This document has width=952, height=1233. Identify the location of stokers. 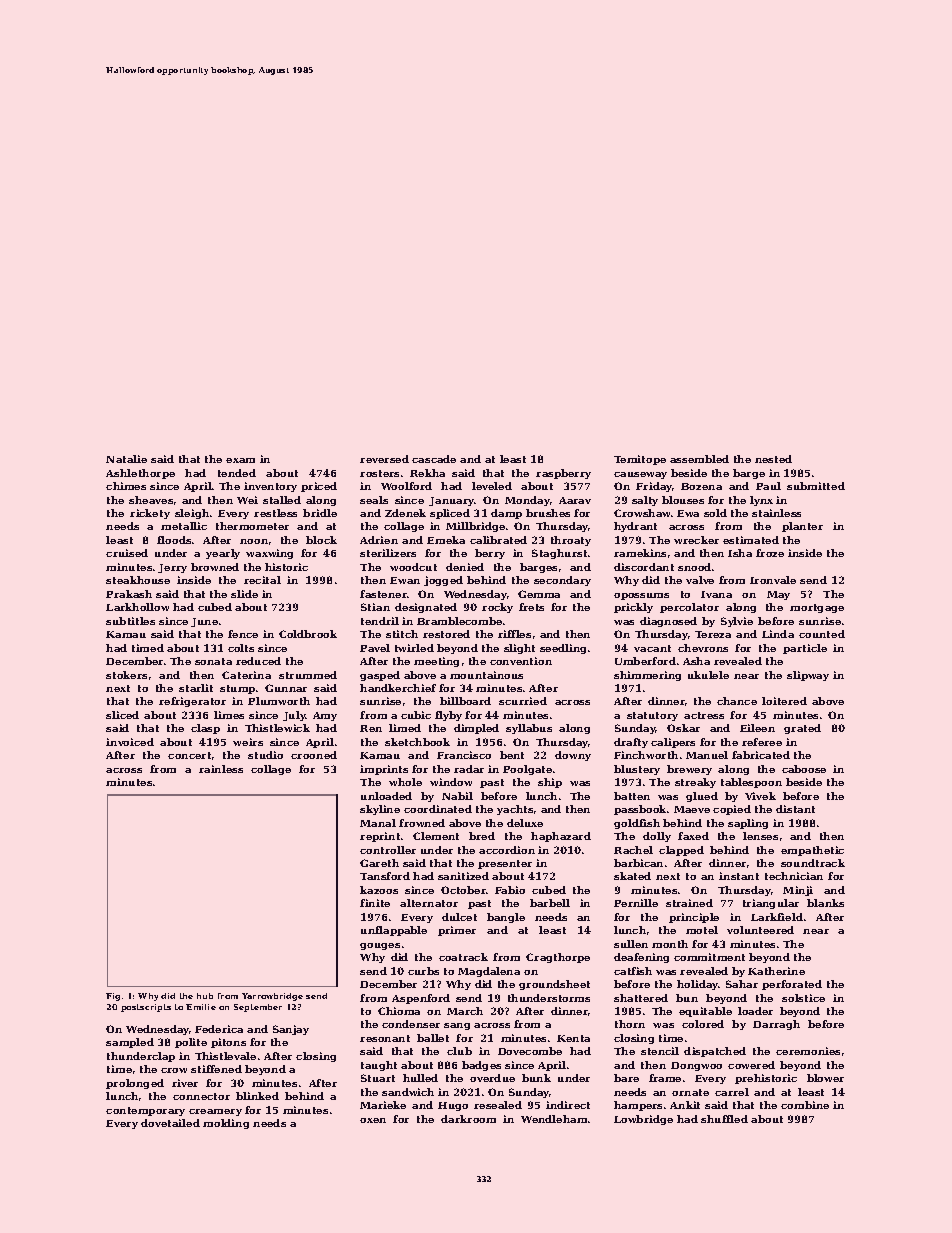
(126, 675).
